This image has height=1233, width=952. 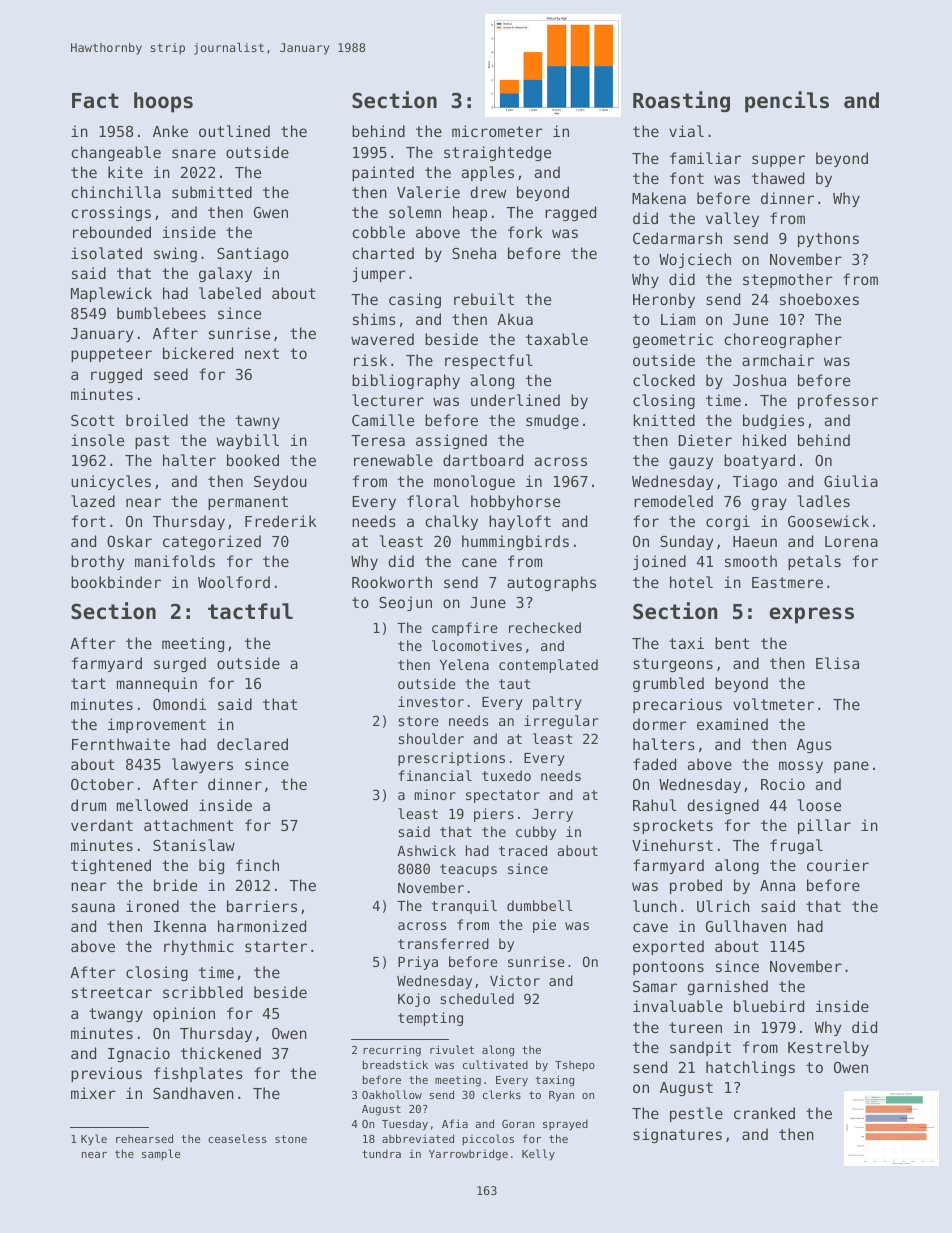 What do you see at coordinates (252, 744) in the image?
I see `declared` at bounding box center [252, 744].
